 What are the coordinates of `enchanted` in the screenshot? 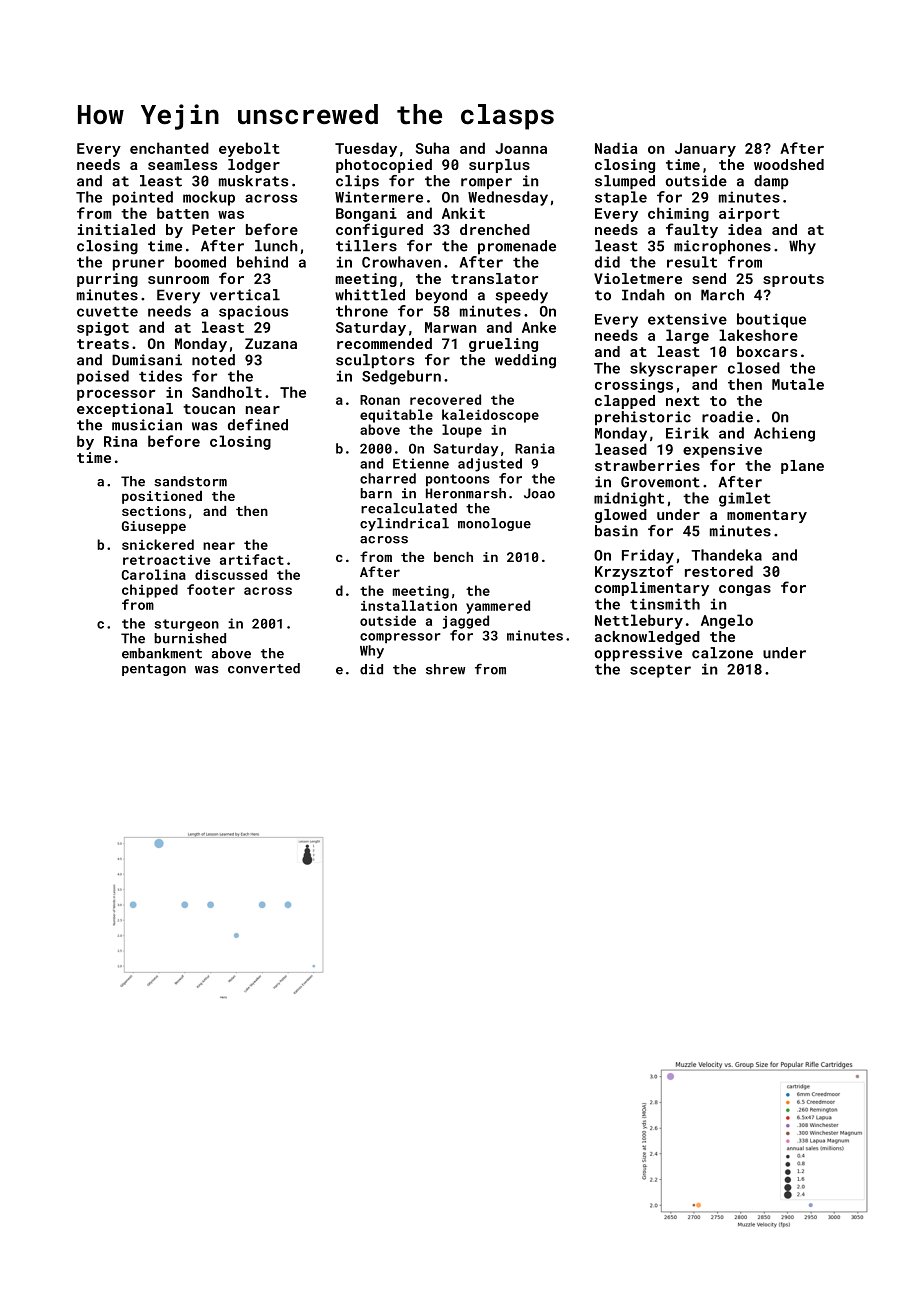 It's located at (169, 148).
